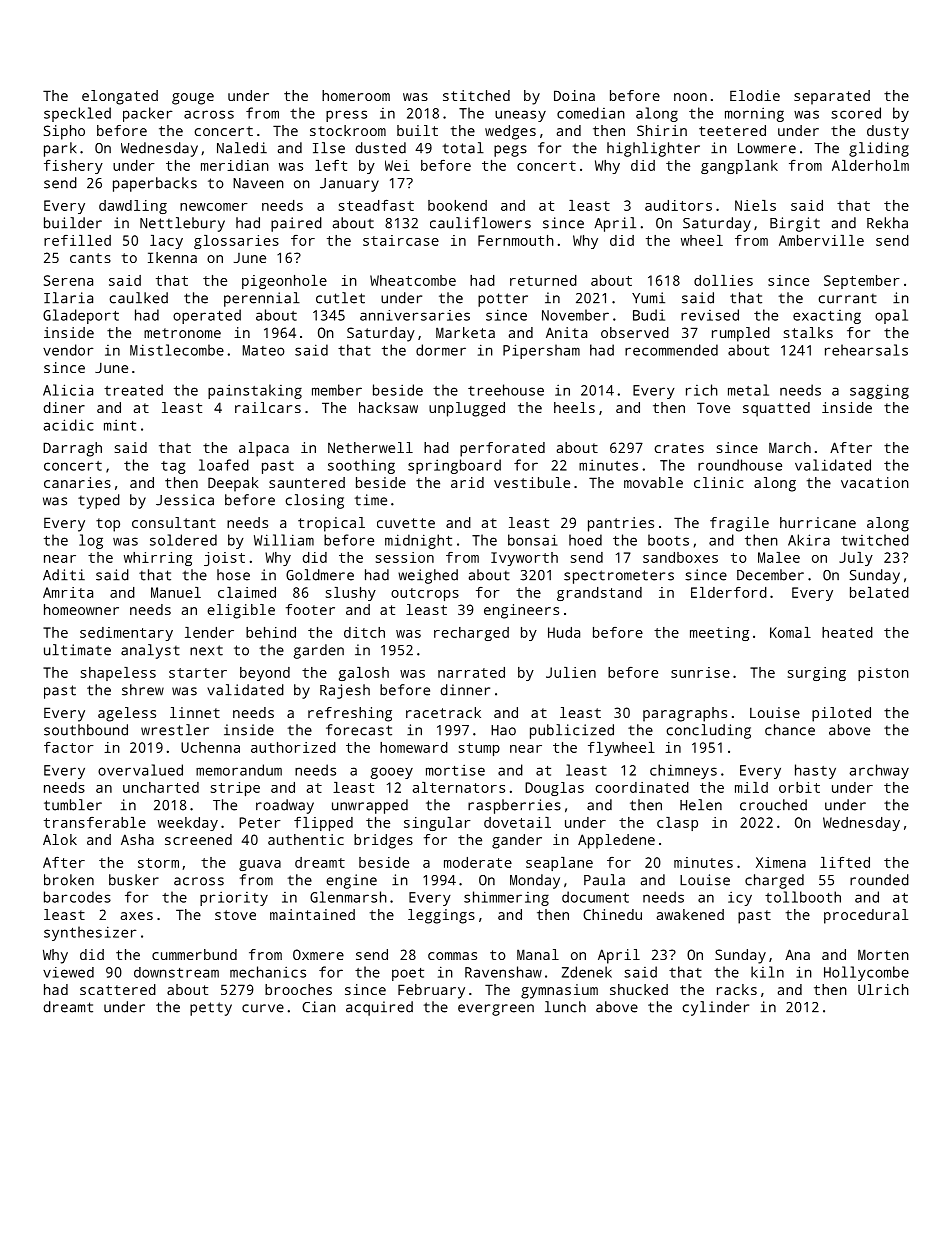 This screenshot has width=952, height=1233. I want to click on rounded, so click(879, 880).
